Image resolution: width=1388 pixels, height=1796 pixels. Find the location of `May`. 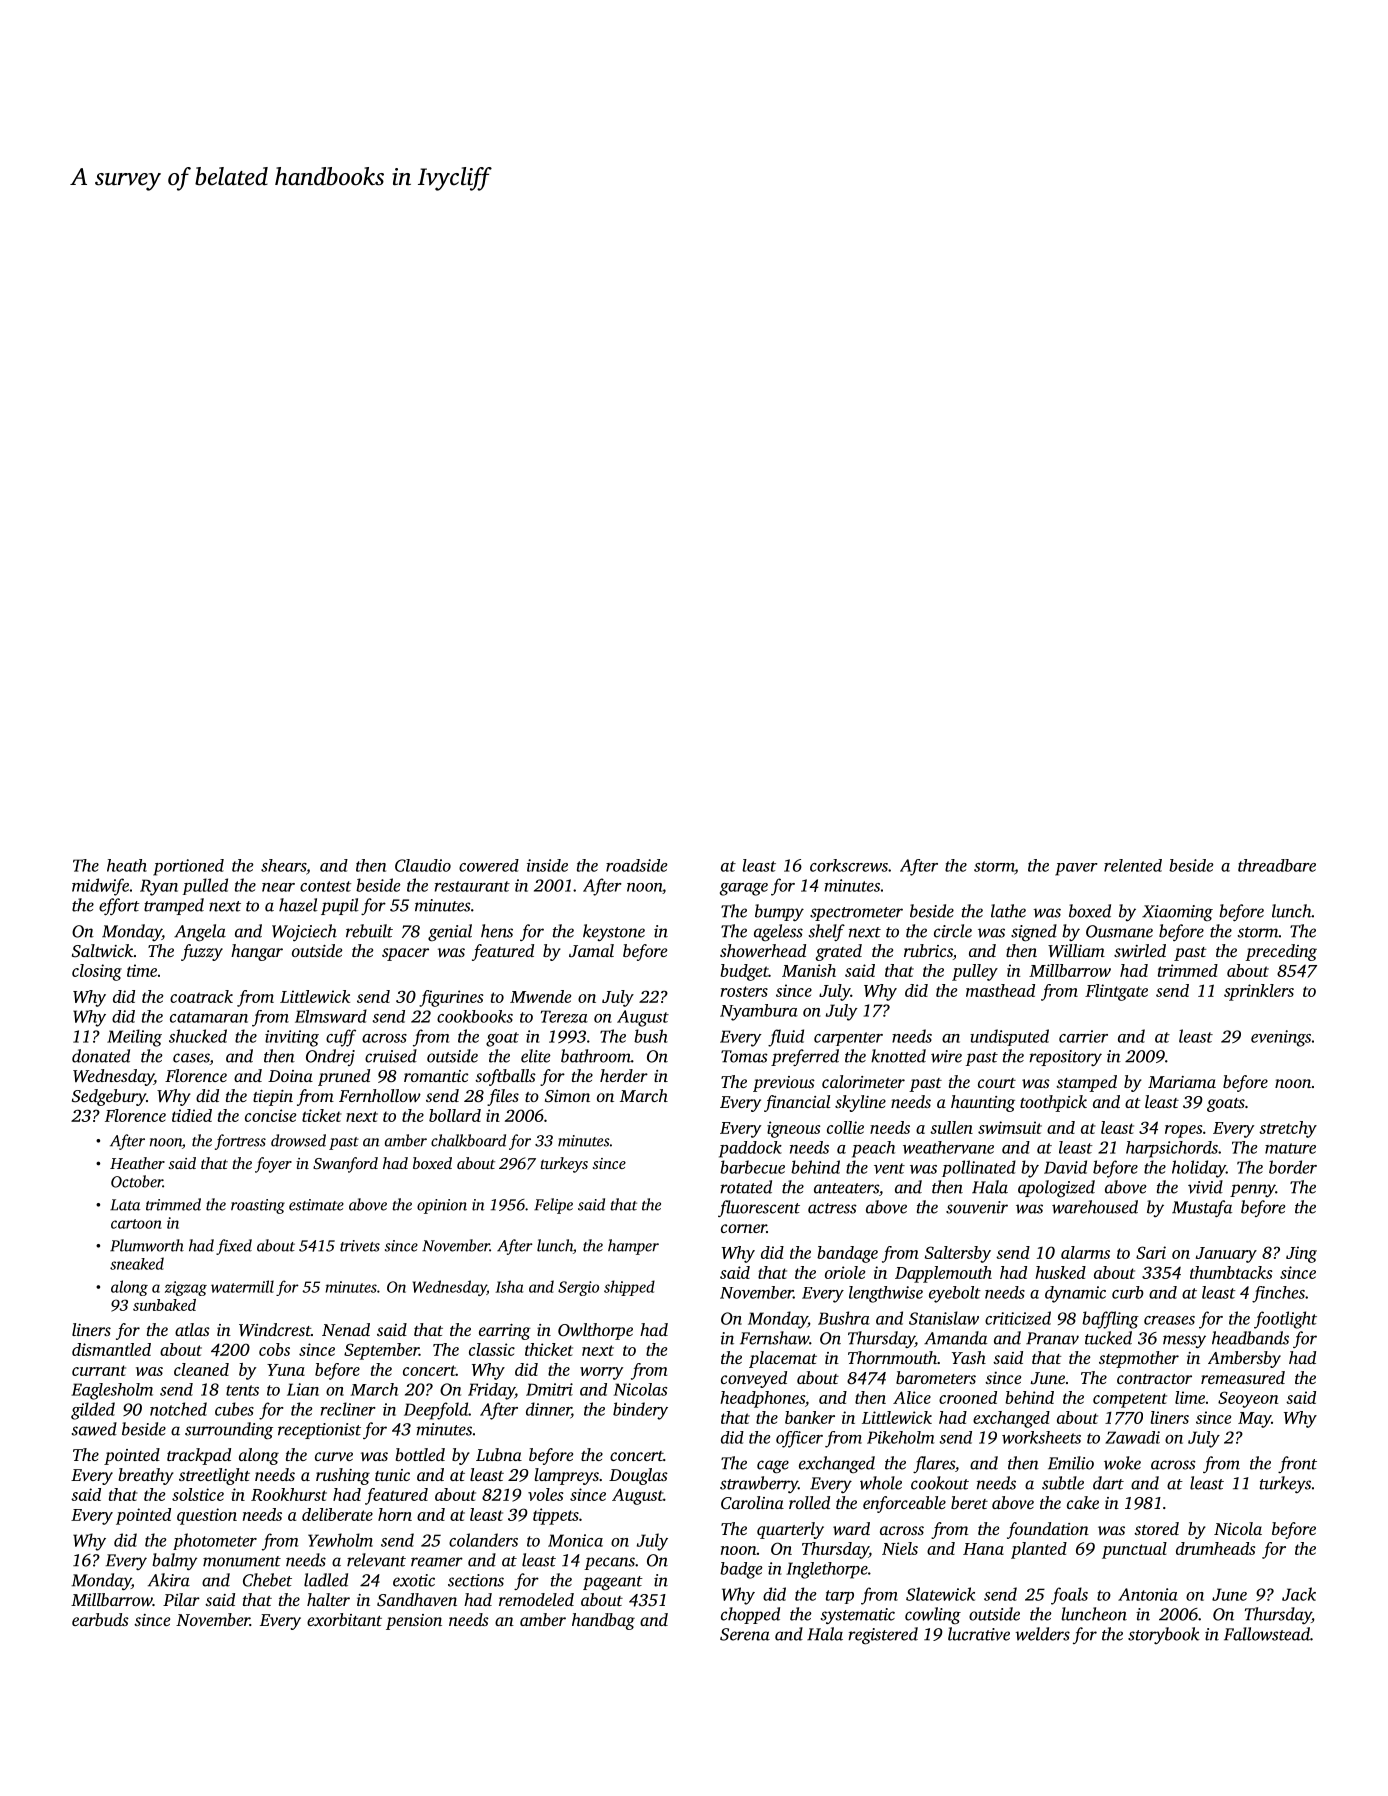

May is located at coordinates (1254, 1420).
